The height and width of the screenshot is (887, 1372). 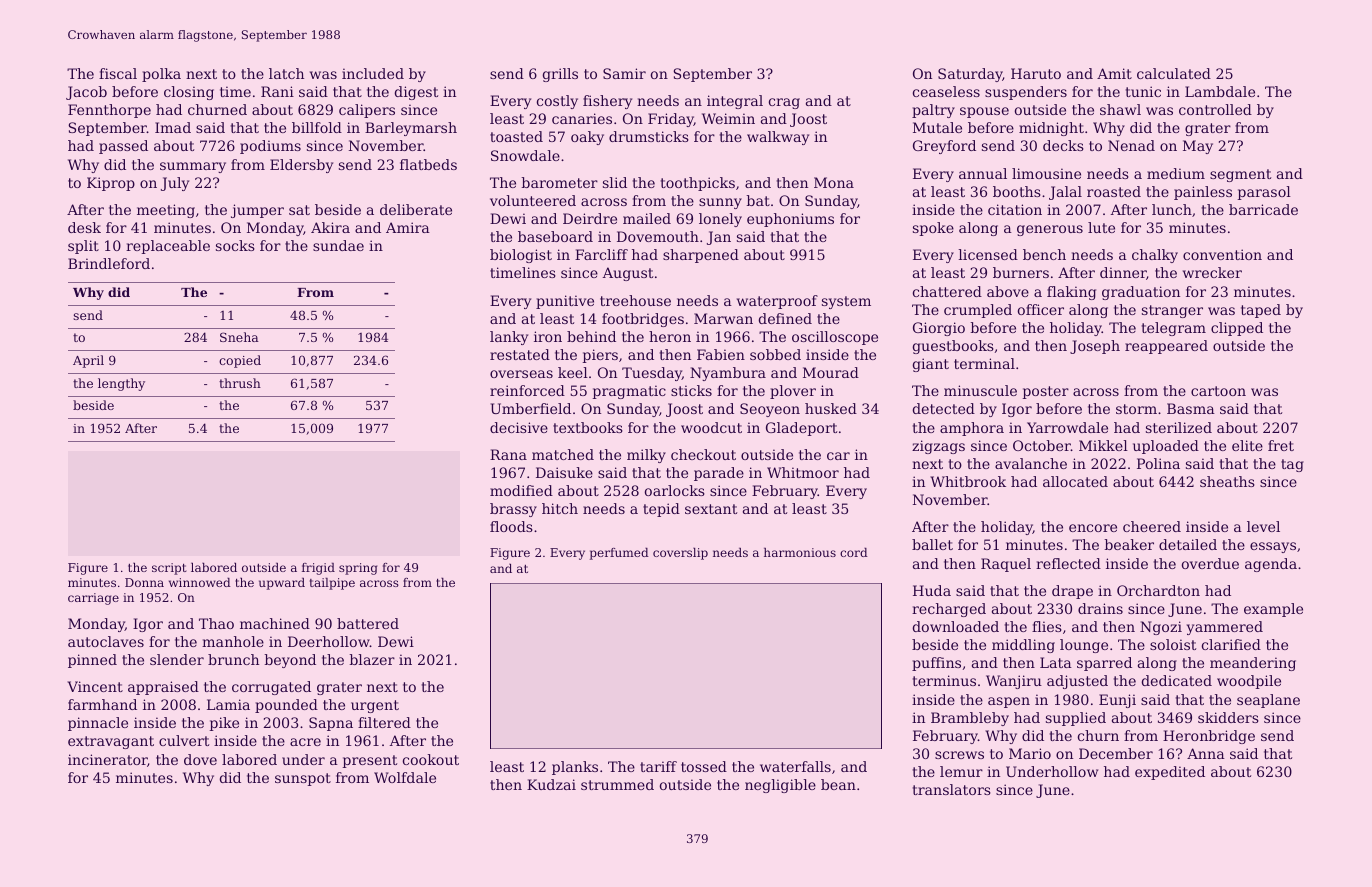 I want to click on Eldersby, so click(x=301, y=166).
